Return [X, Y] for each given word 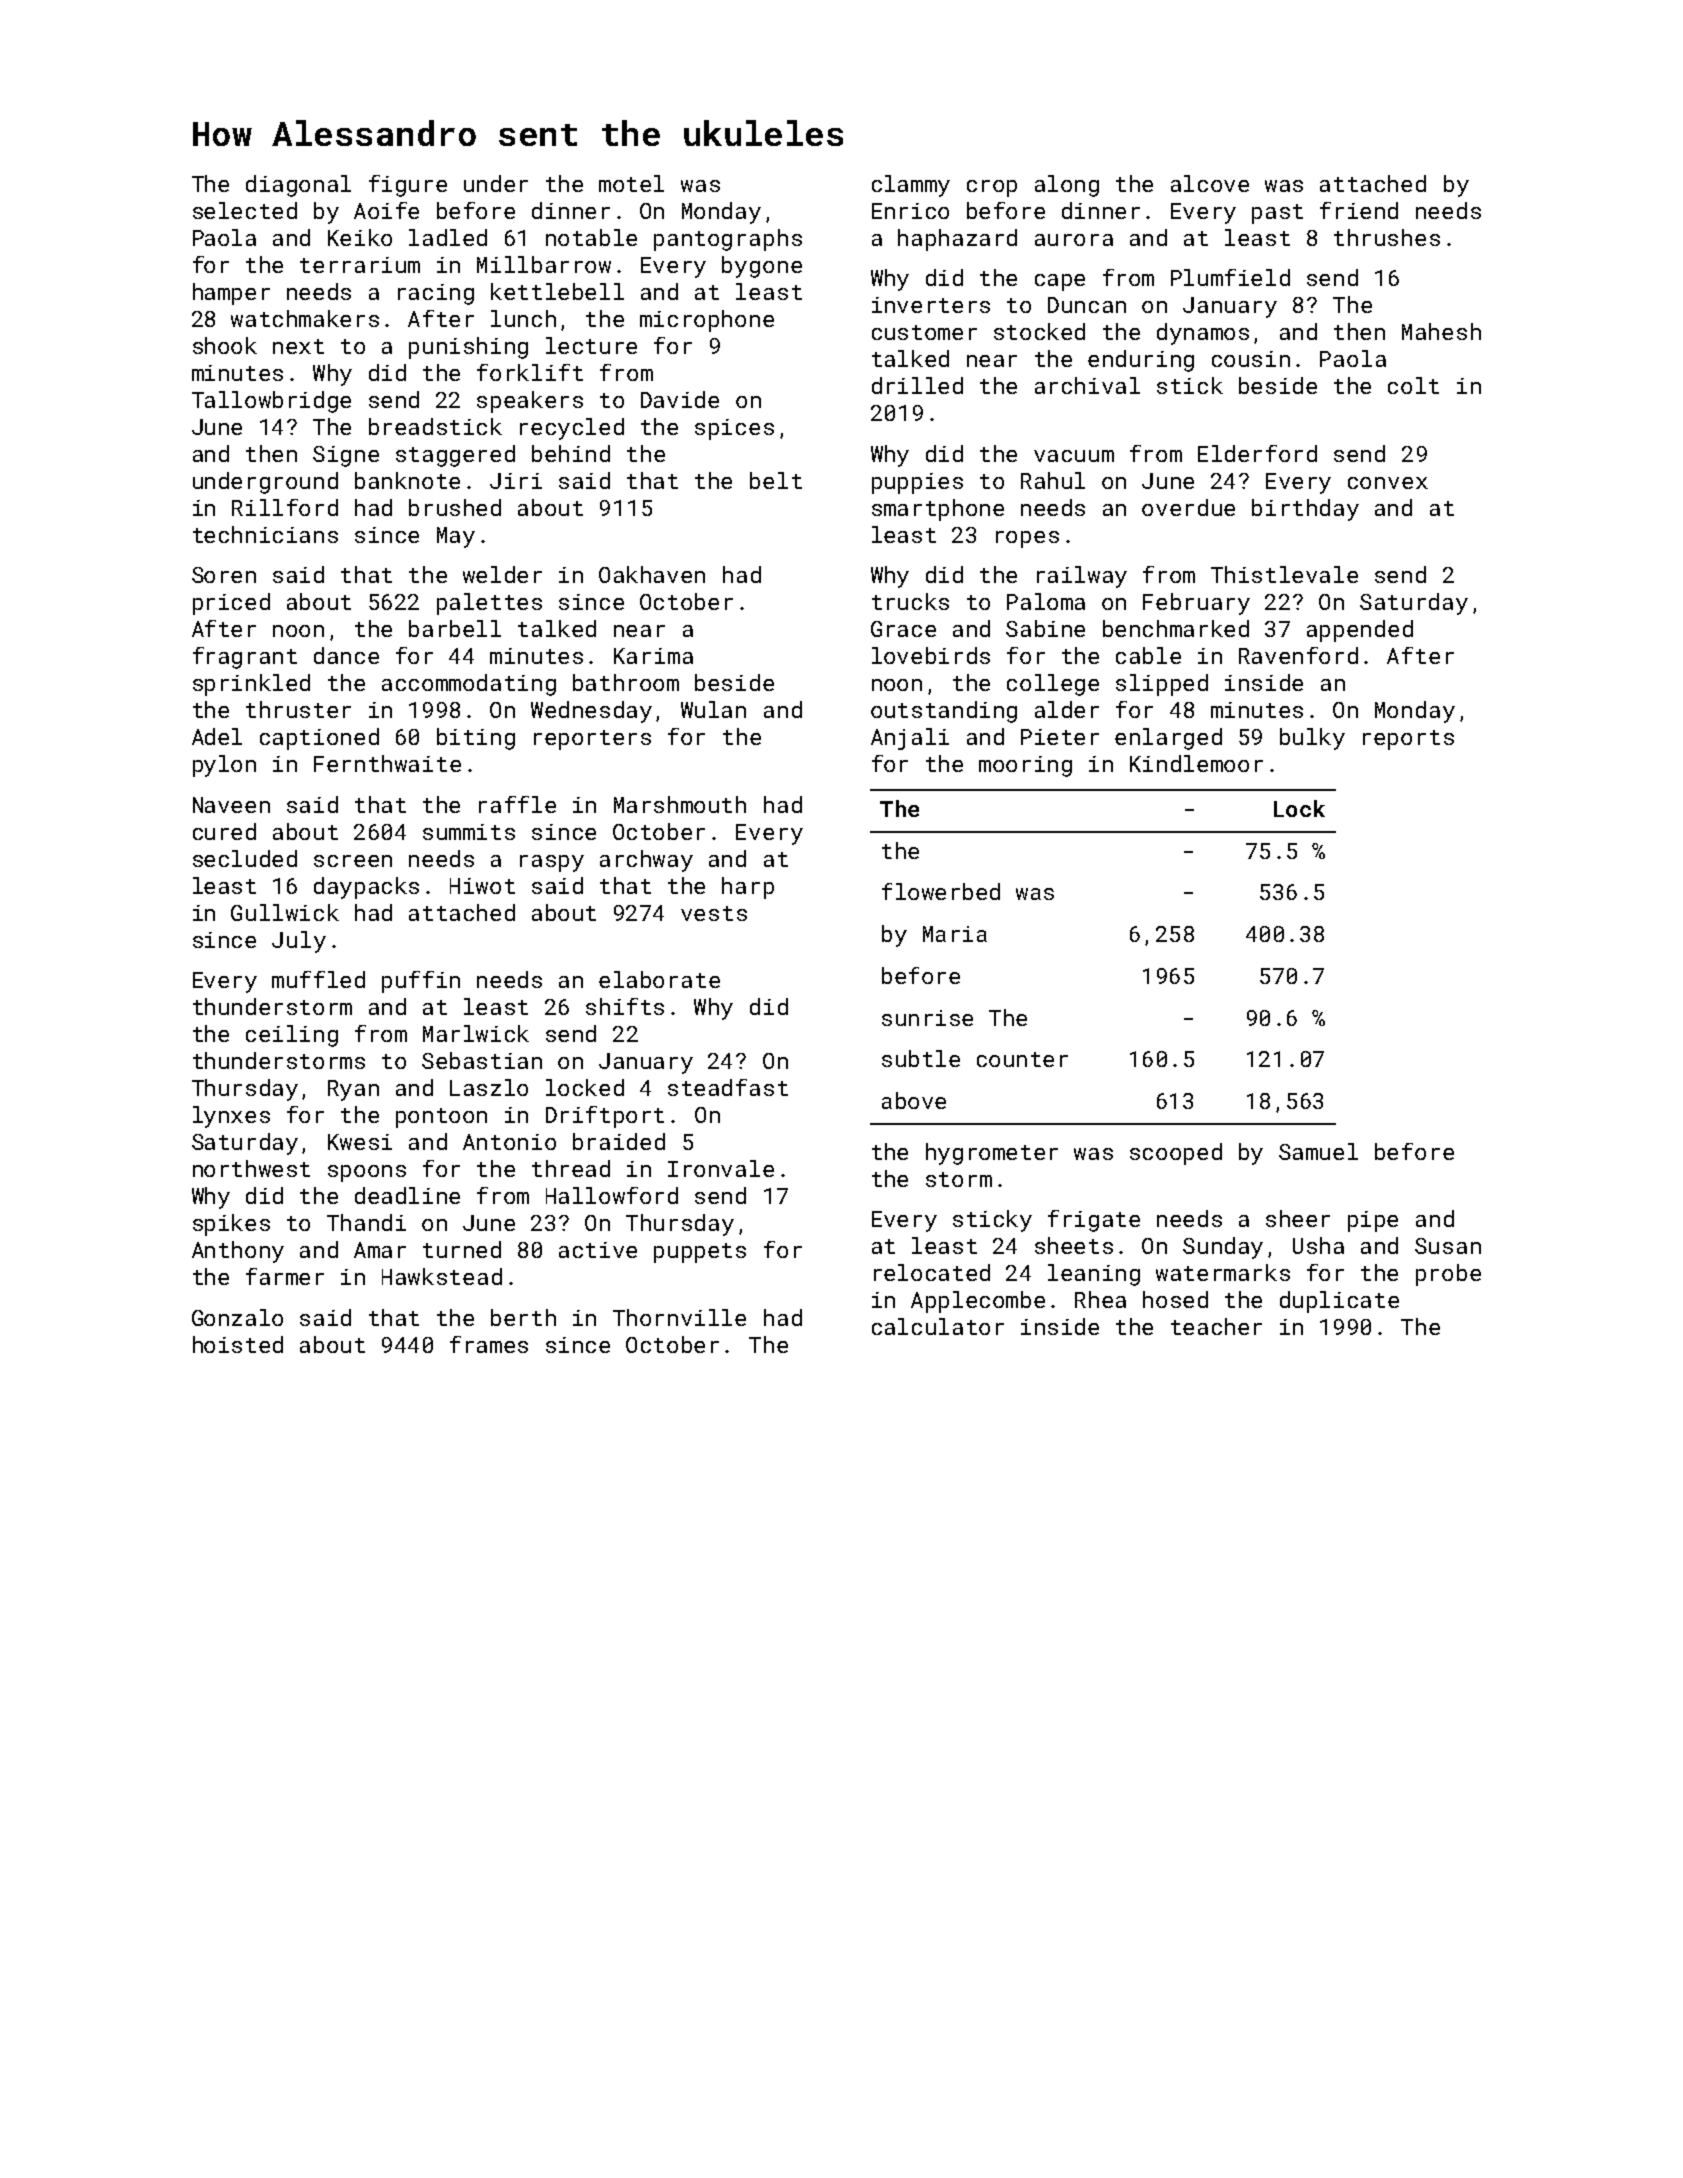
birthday [1305, 510]
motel [631, 183]
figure [408, 186]
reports [1408, 740]
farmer [285, 1276]
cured [224, 831]
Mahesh [1441, 331]
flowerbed [941, 891]
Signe [346, 456]
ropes [1027, 539]
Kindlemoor [1196, 763]
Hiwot [482, 886]
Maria [955, 934]
